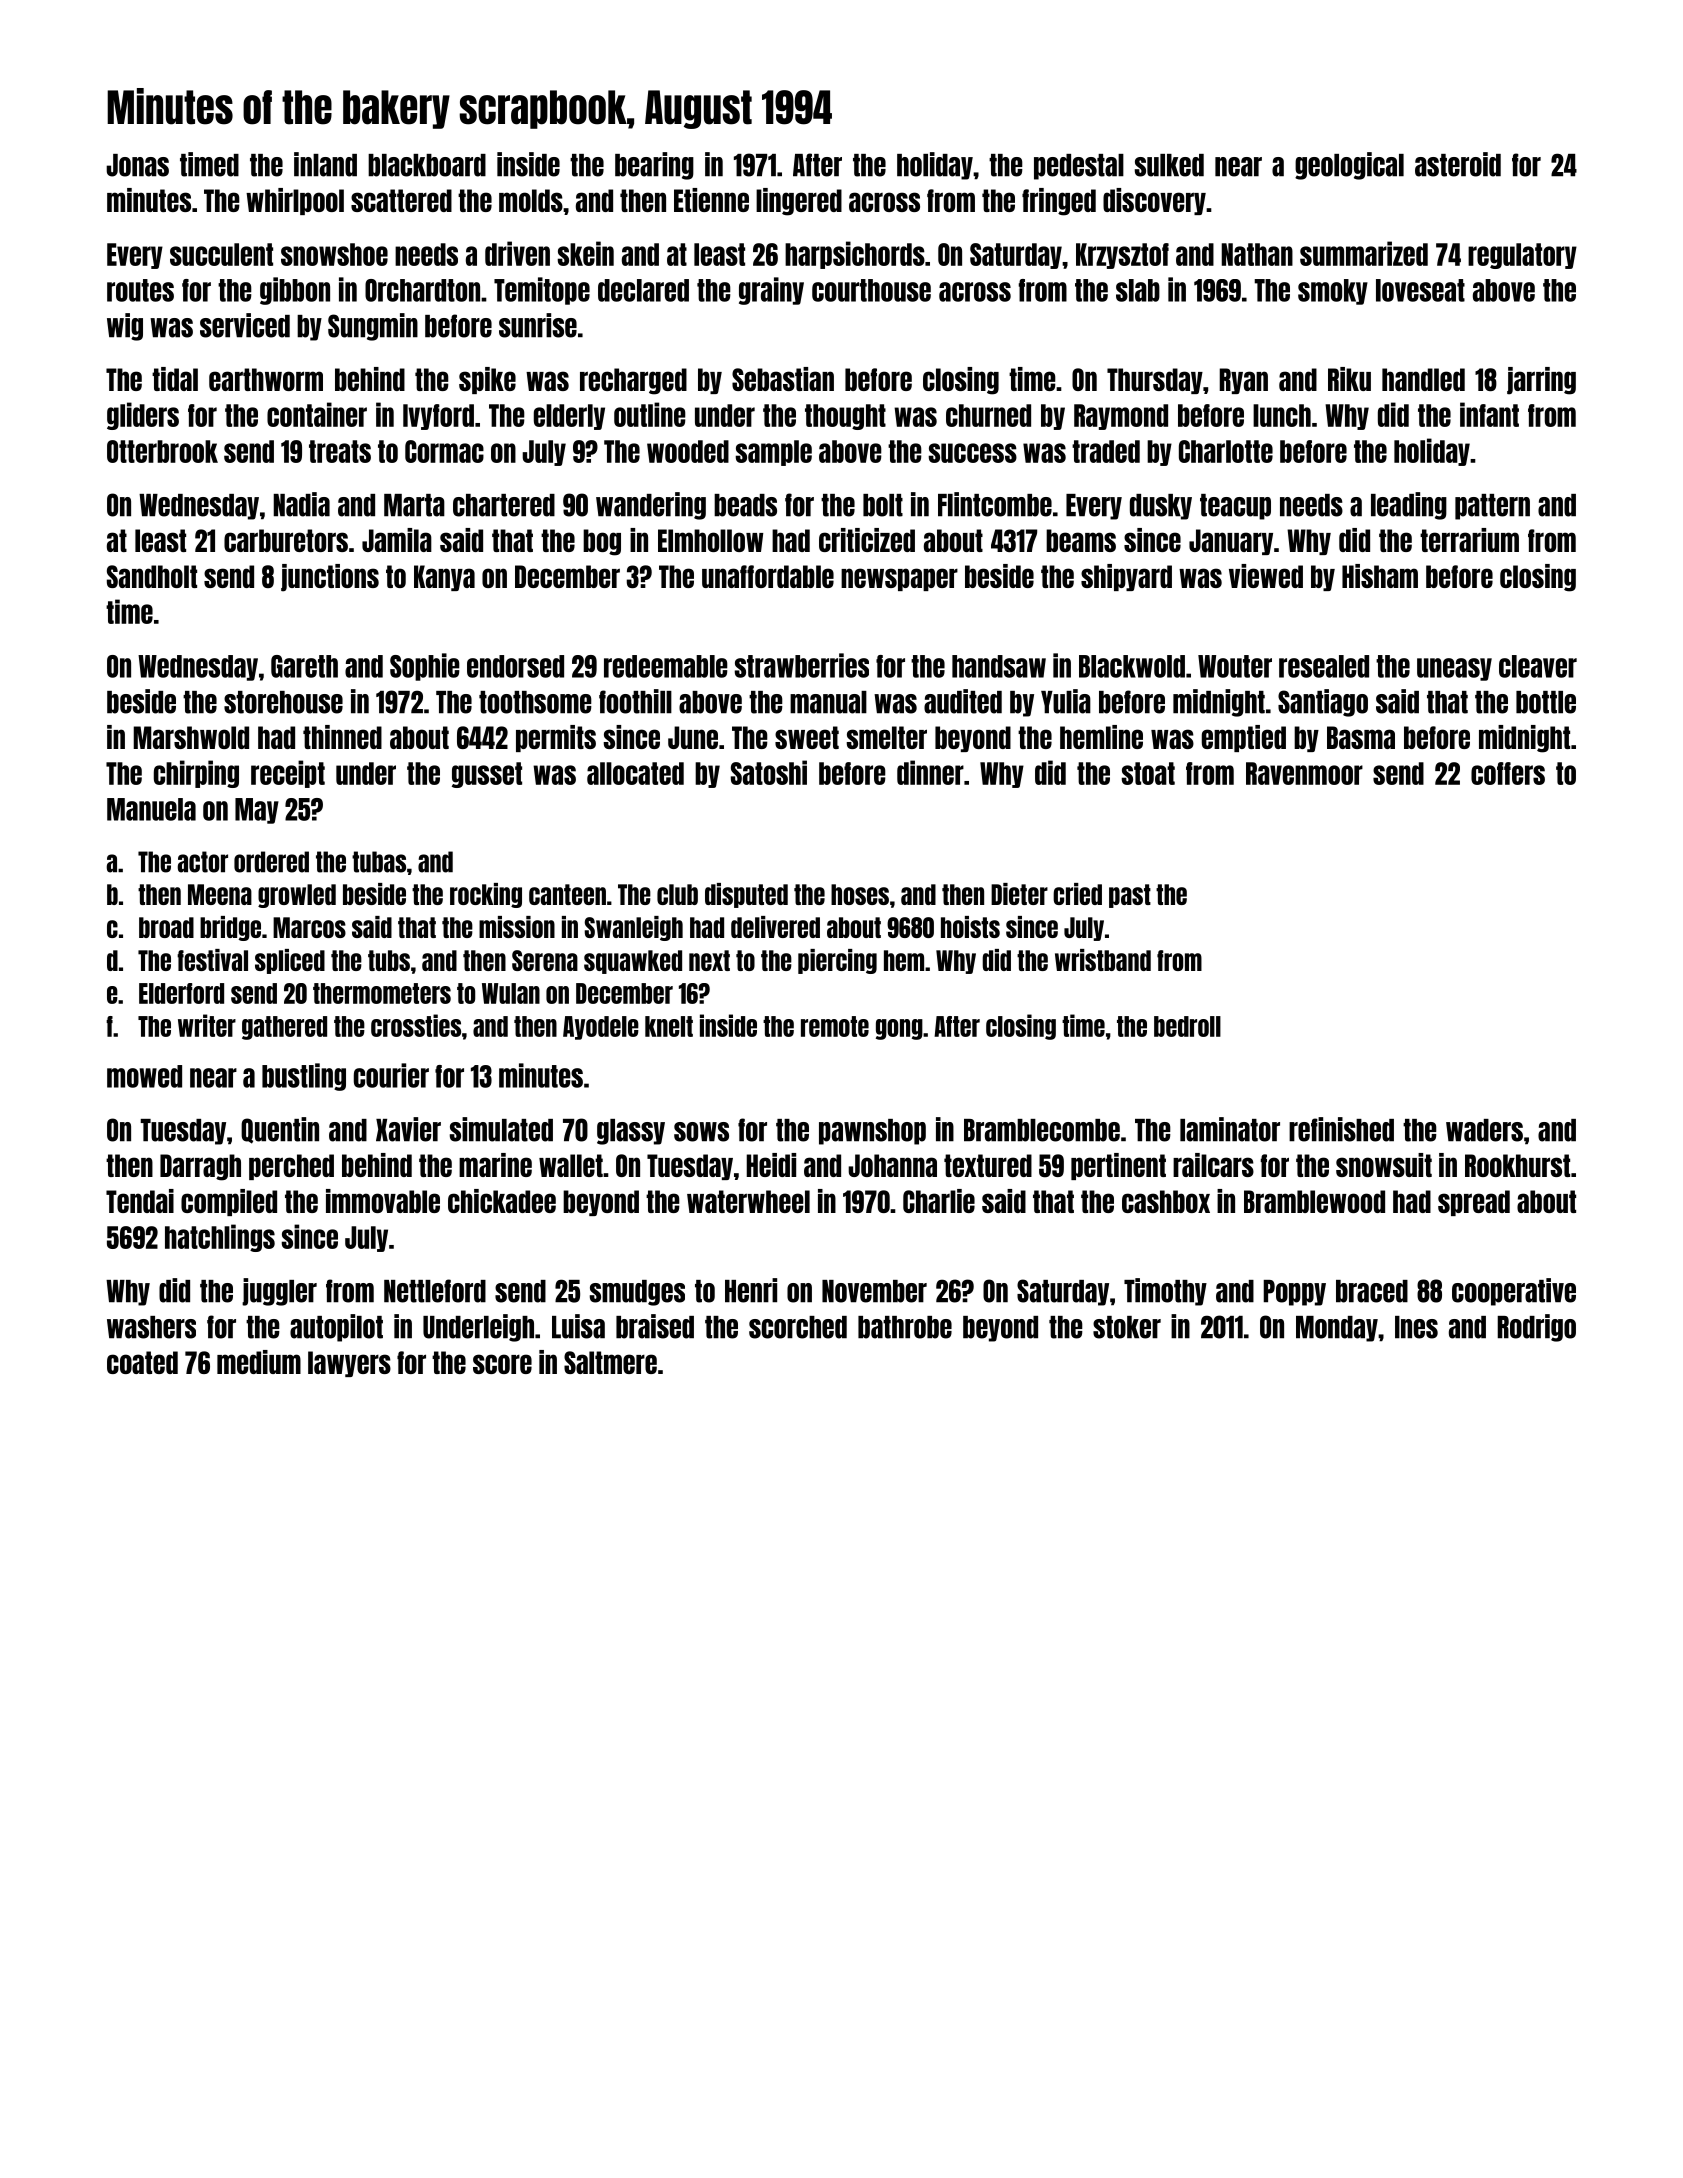  What do you see at coordinates (487, 380) in the screenshot?
I see `spike` at bounding box center [487, 380].
